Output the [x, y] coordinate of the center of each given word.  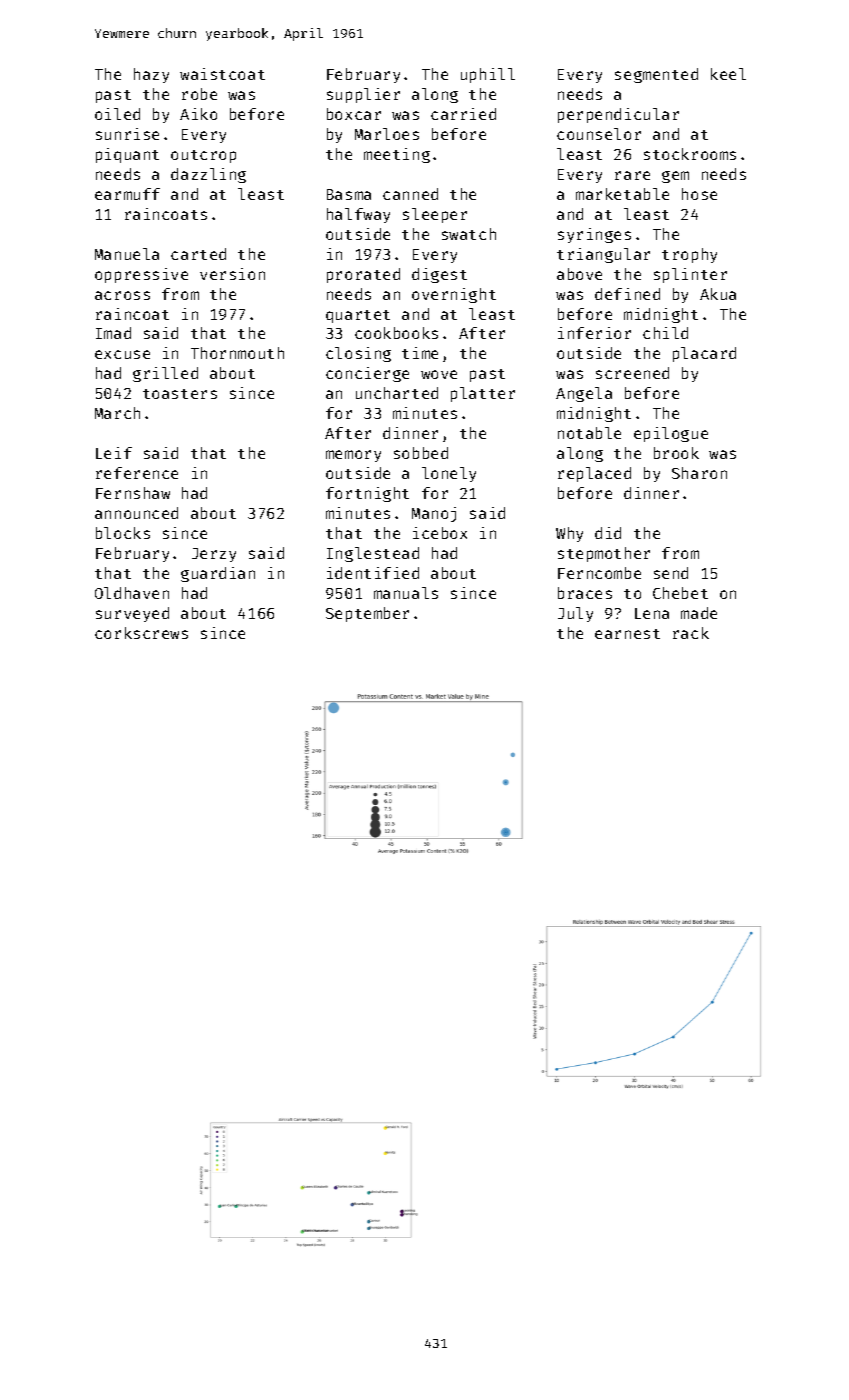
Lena [652, 613]
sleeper [435, 215]
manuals [406, 593]
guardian [218, 574]
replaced [594, 474]
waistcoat [222, 74]
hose [699, 194]
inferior [594, 333]
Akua [718, 294]
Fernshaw [133, 493]
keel [728, 74]
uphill [488, 75]
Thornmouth [237, 353]
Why [569, 534]
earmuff [127, 194]
